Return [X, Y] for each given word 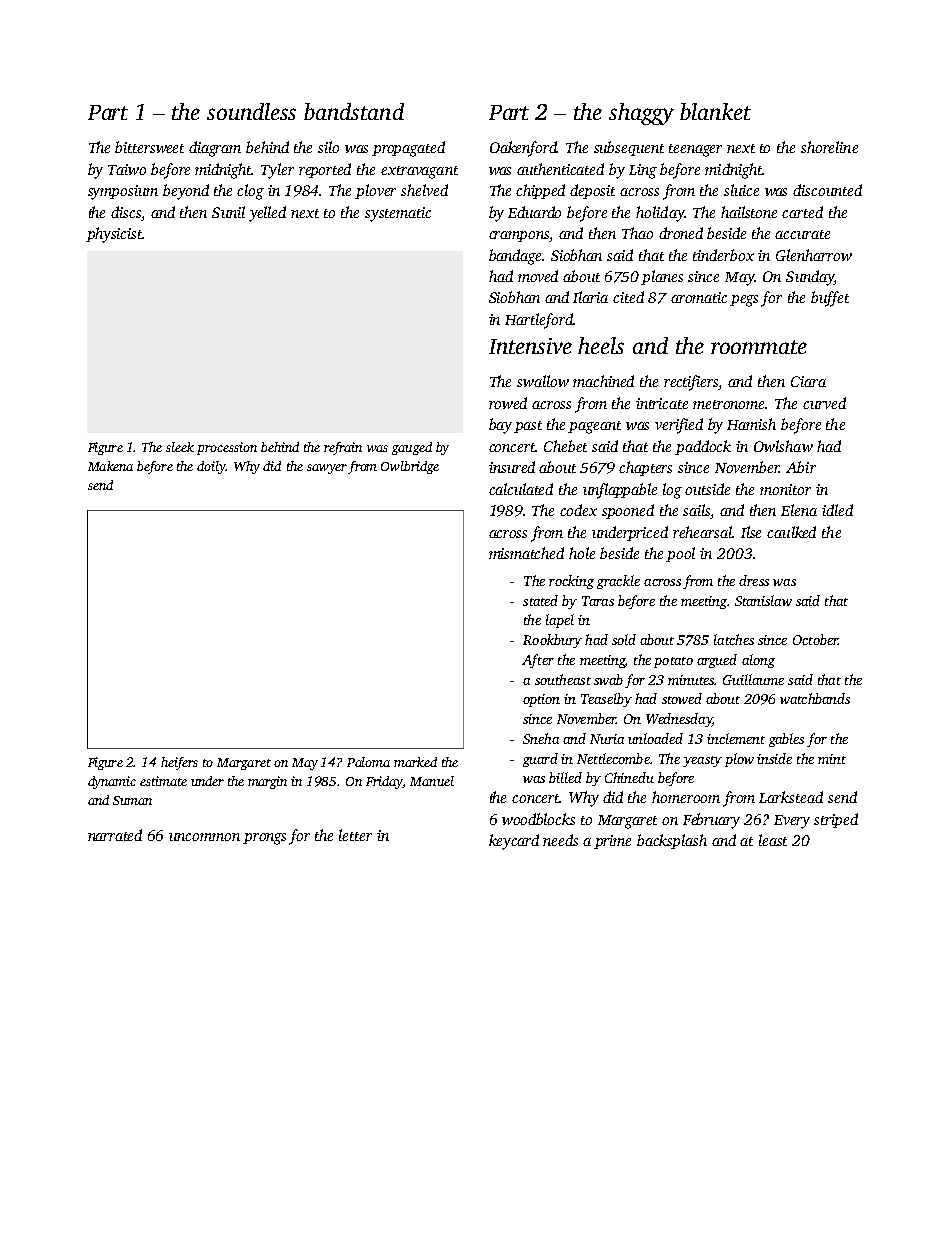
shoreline [829, 147]
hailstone [749, 212]
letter [355, 835]
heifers [179, 763]
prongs [264, 839]
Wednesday [679, 720]
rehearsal [703, 532]
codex [578, 510]
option [541, 700]
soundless [251, 111]
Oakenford [523, 149]
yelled [267, 214]
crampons [519, 236]
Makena [110, 466]
